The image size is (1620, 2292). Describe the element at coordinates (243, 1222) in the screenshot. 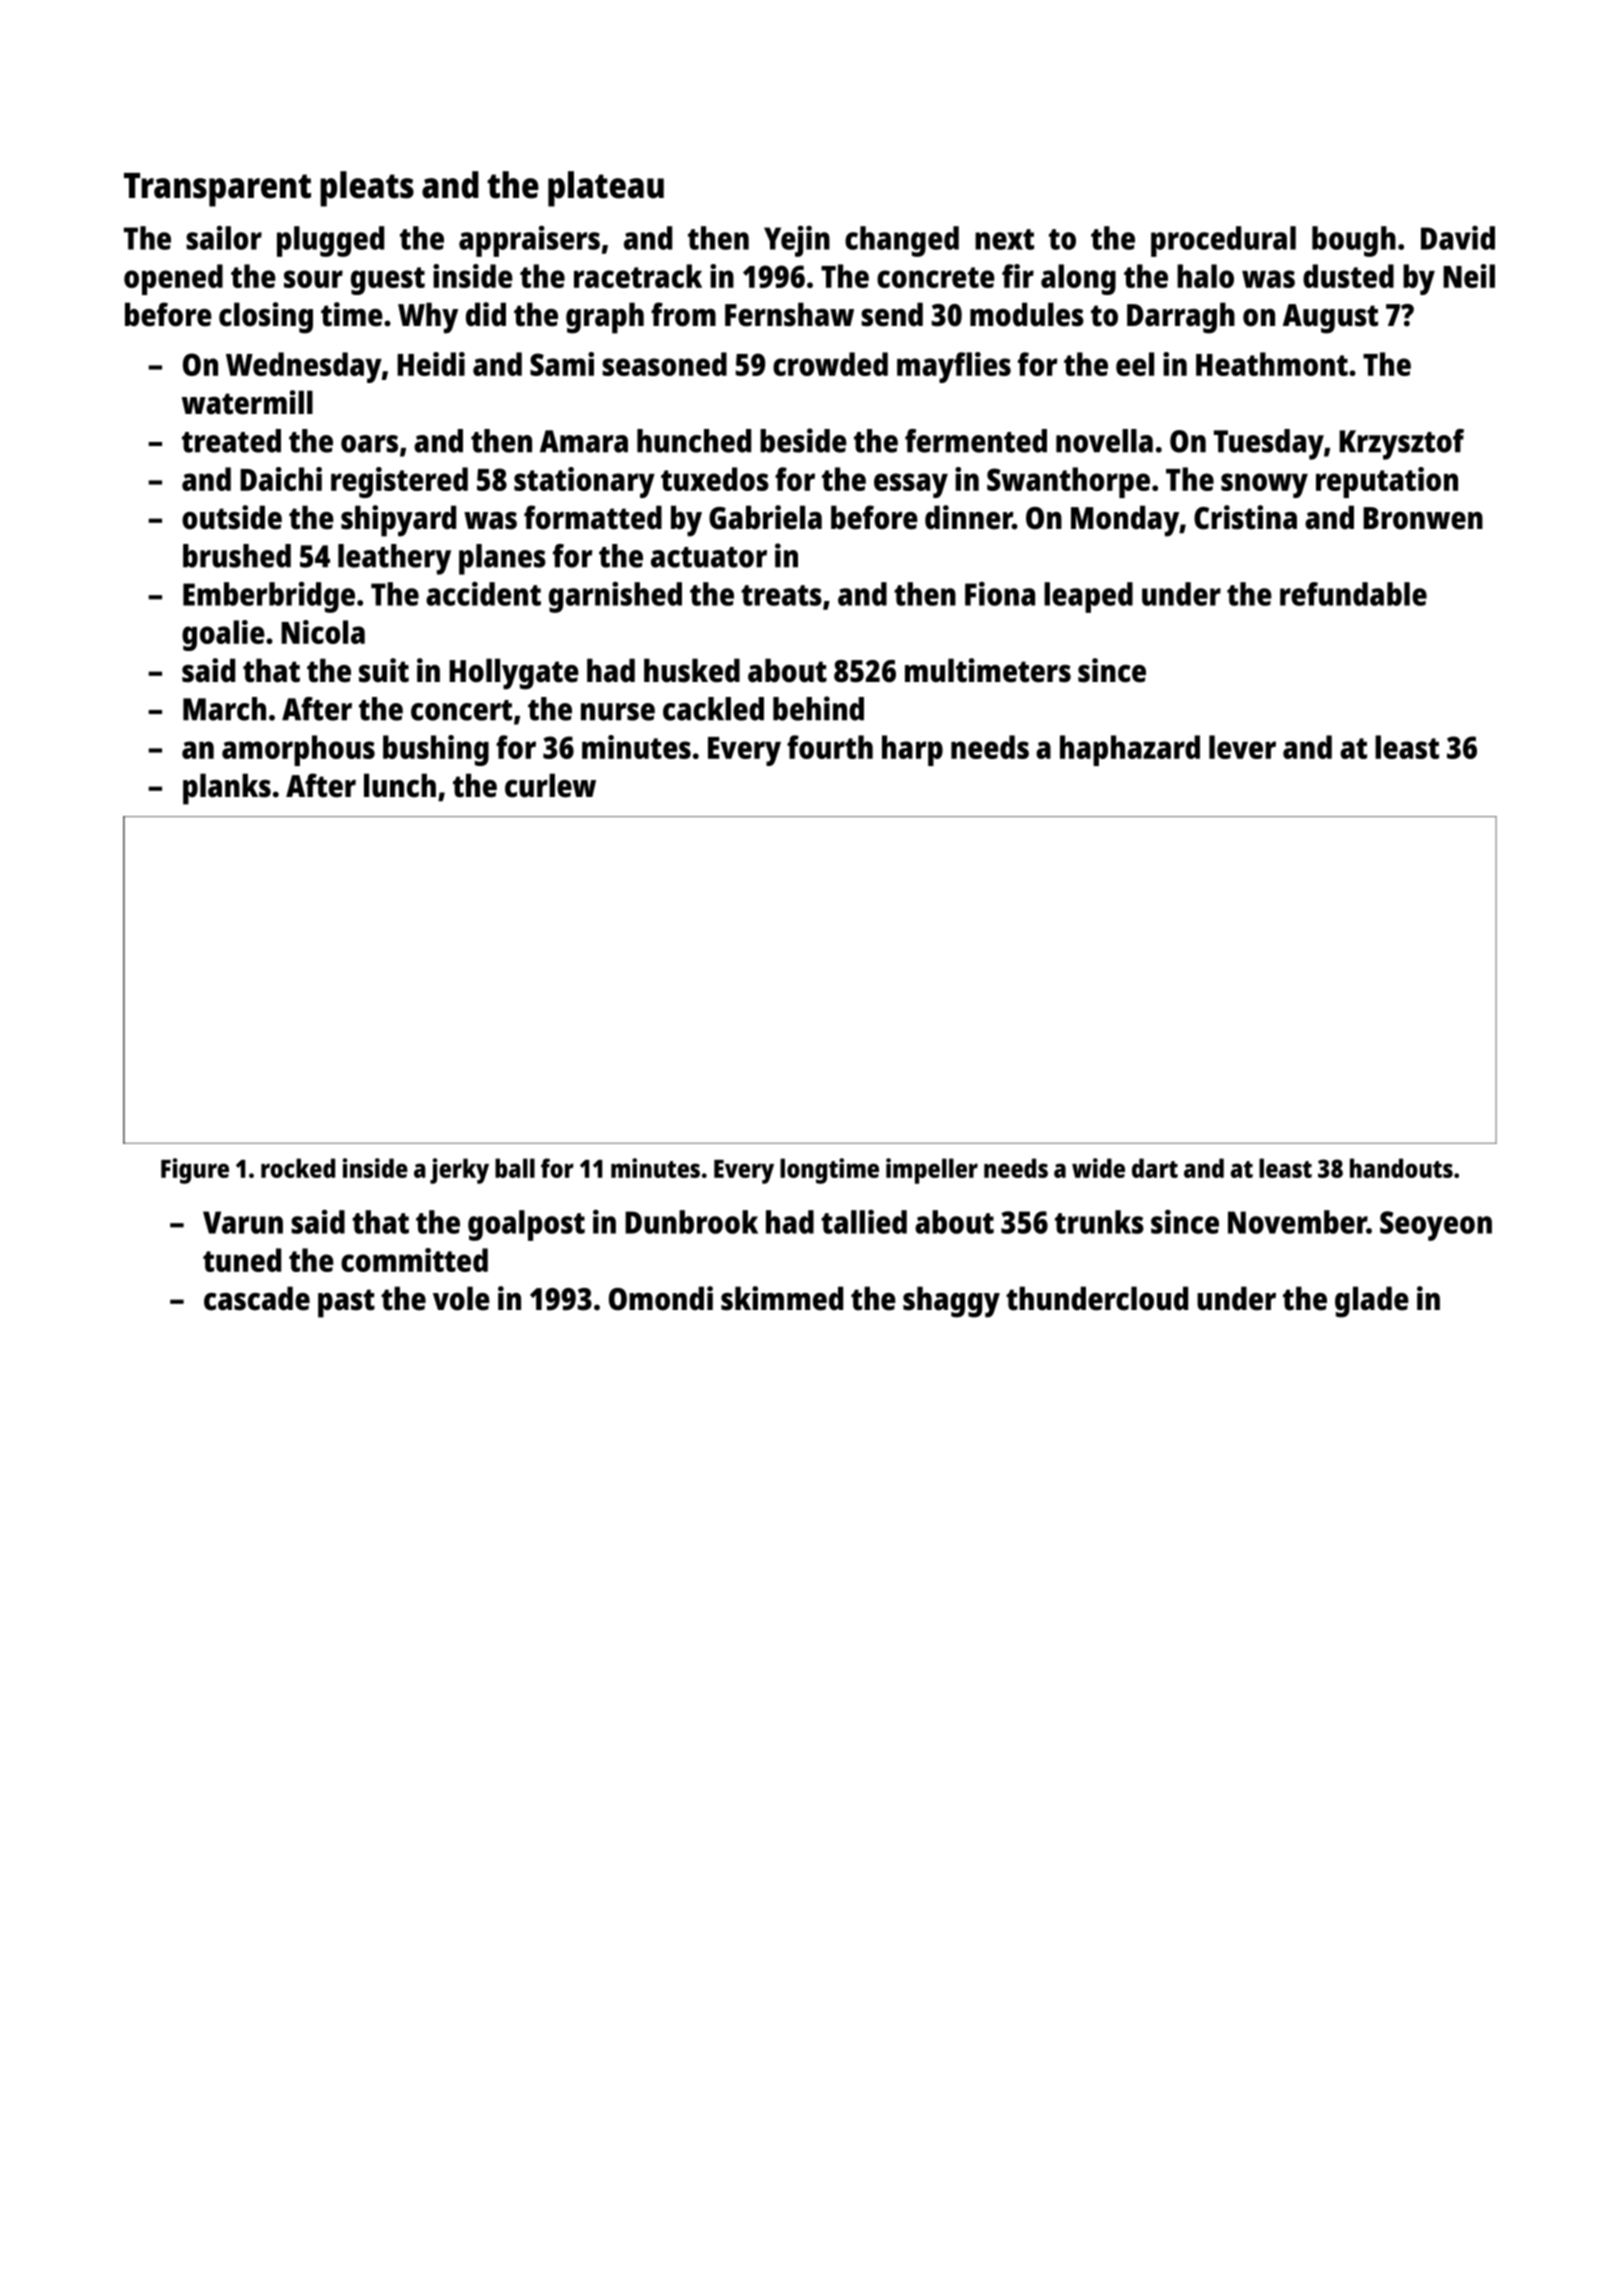

I see `Varun` at that location.
